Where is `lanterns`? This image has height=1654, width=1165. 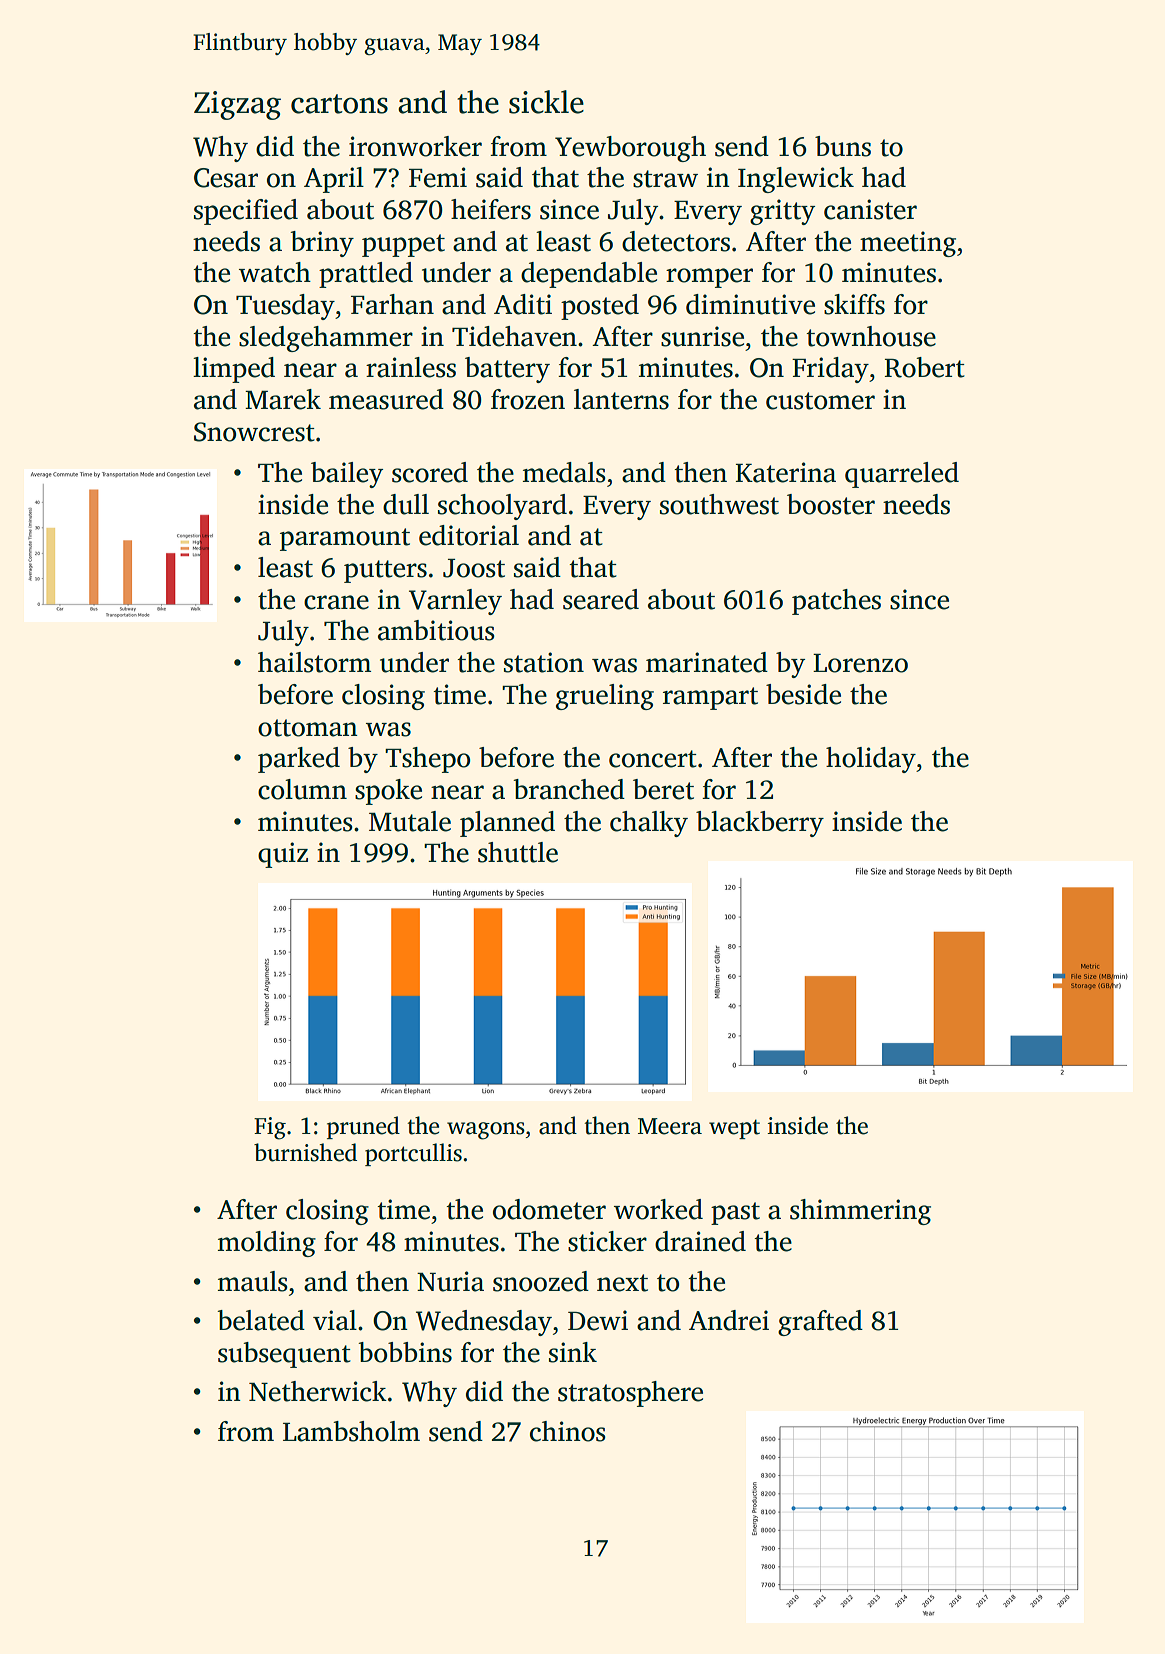 lanterns is located at coordinates (621, 399).
